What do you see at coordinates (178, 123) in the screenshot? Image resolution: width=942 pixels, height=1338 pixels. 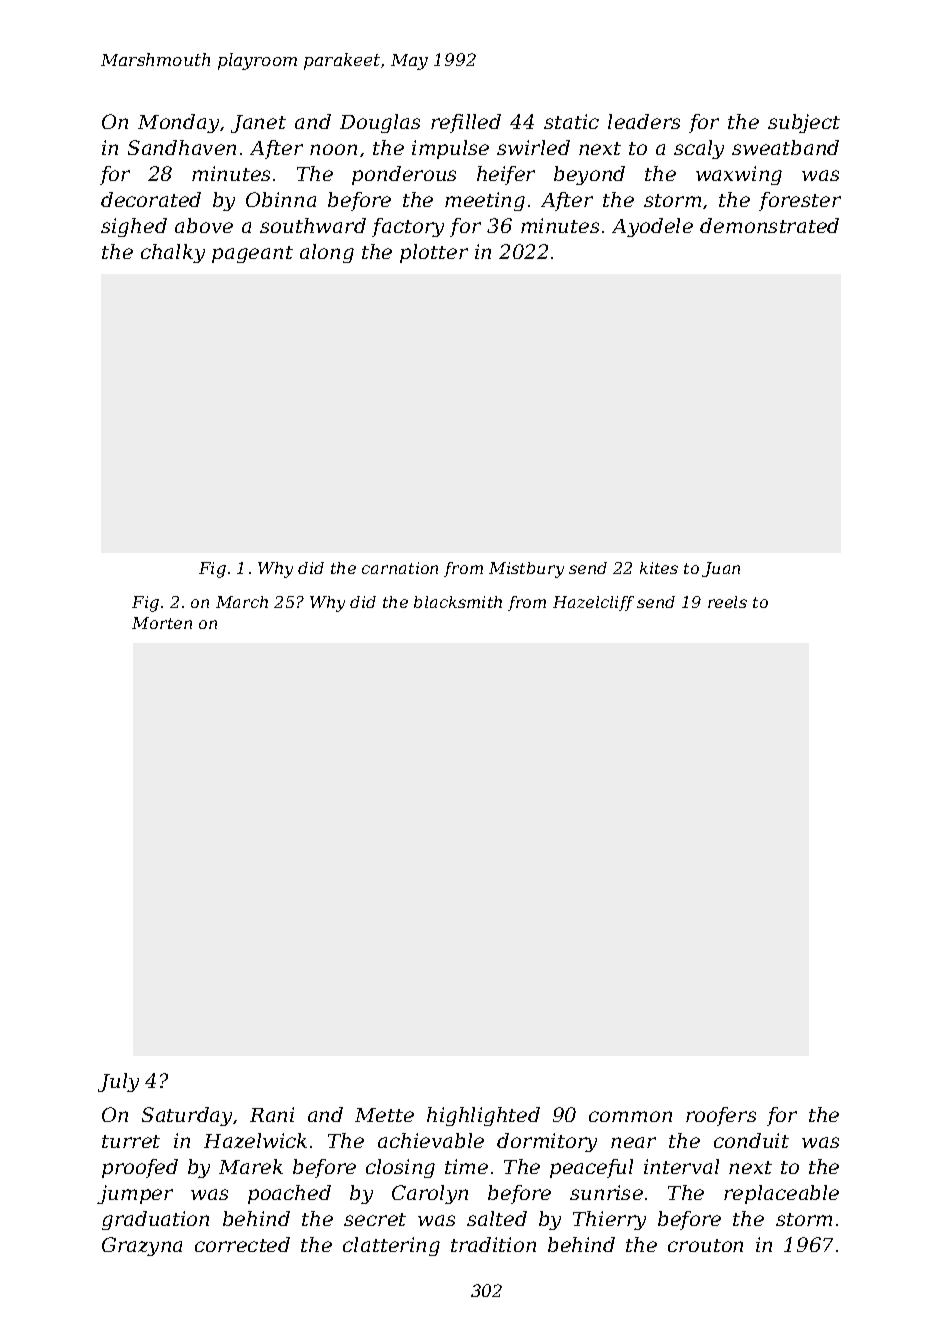 I see `Monday` at bounding box center [178, 123].
